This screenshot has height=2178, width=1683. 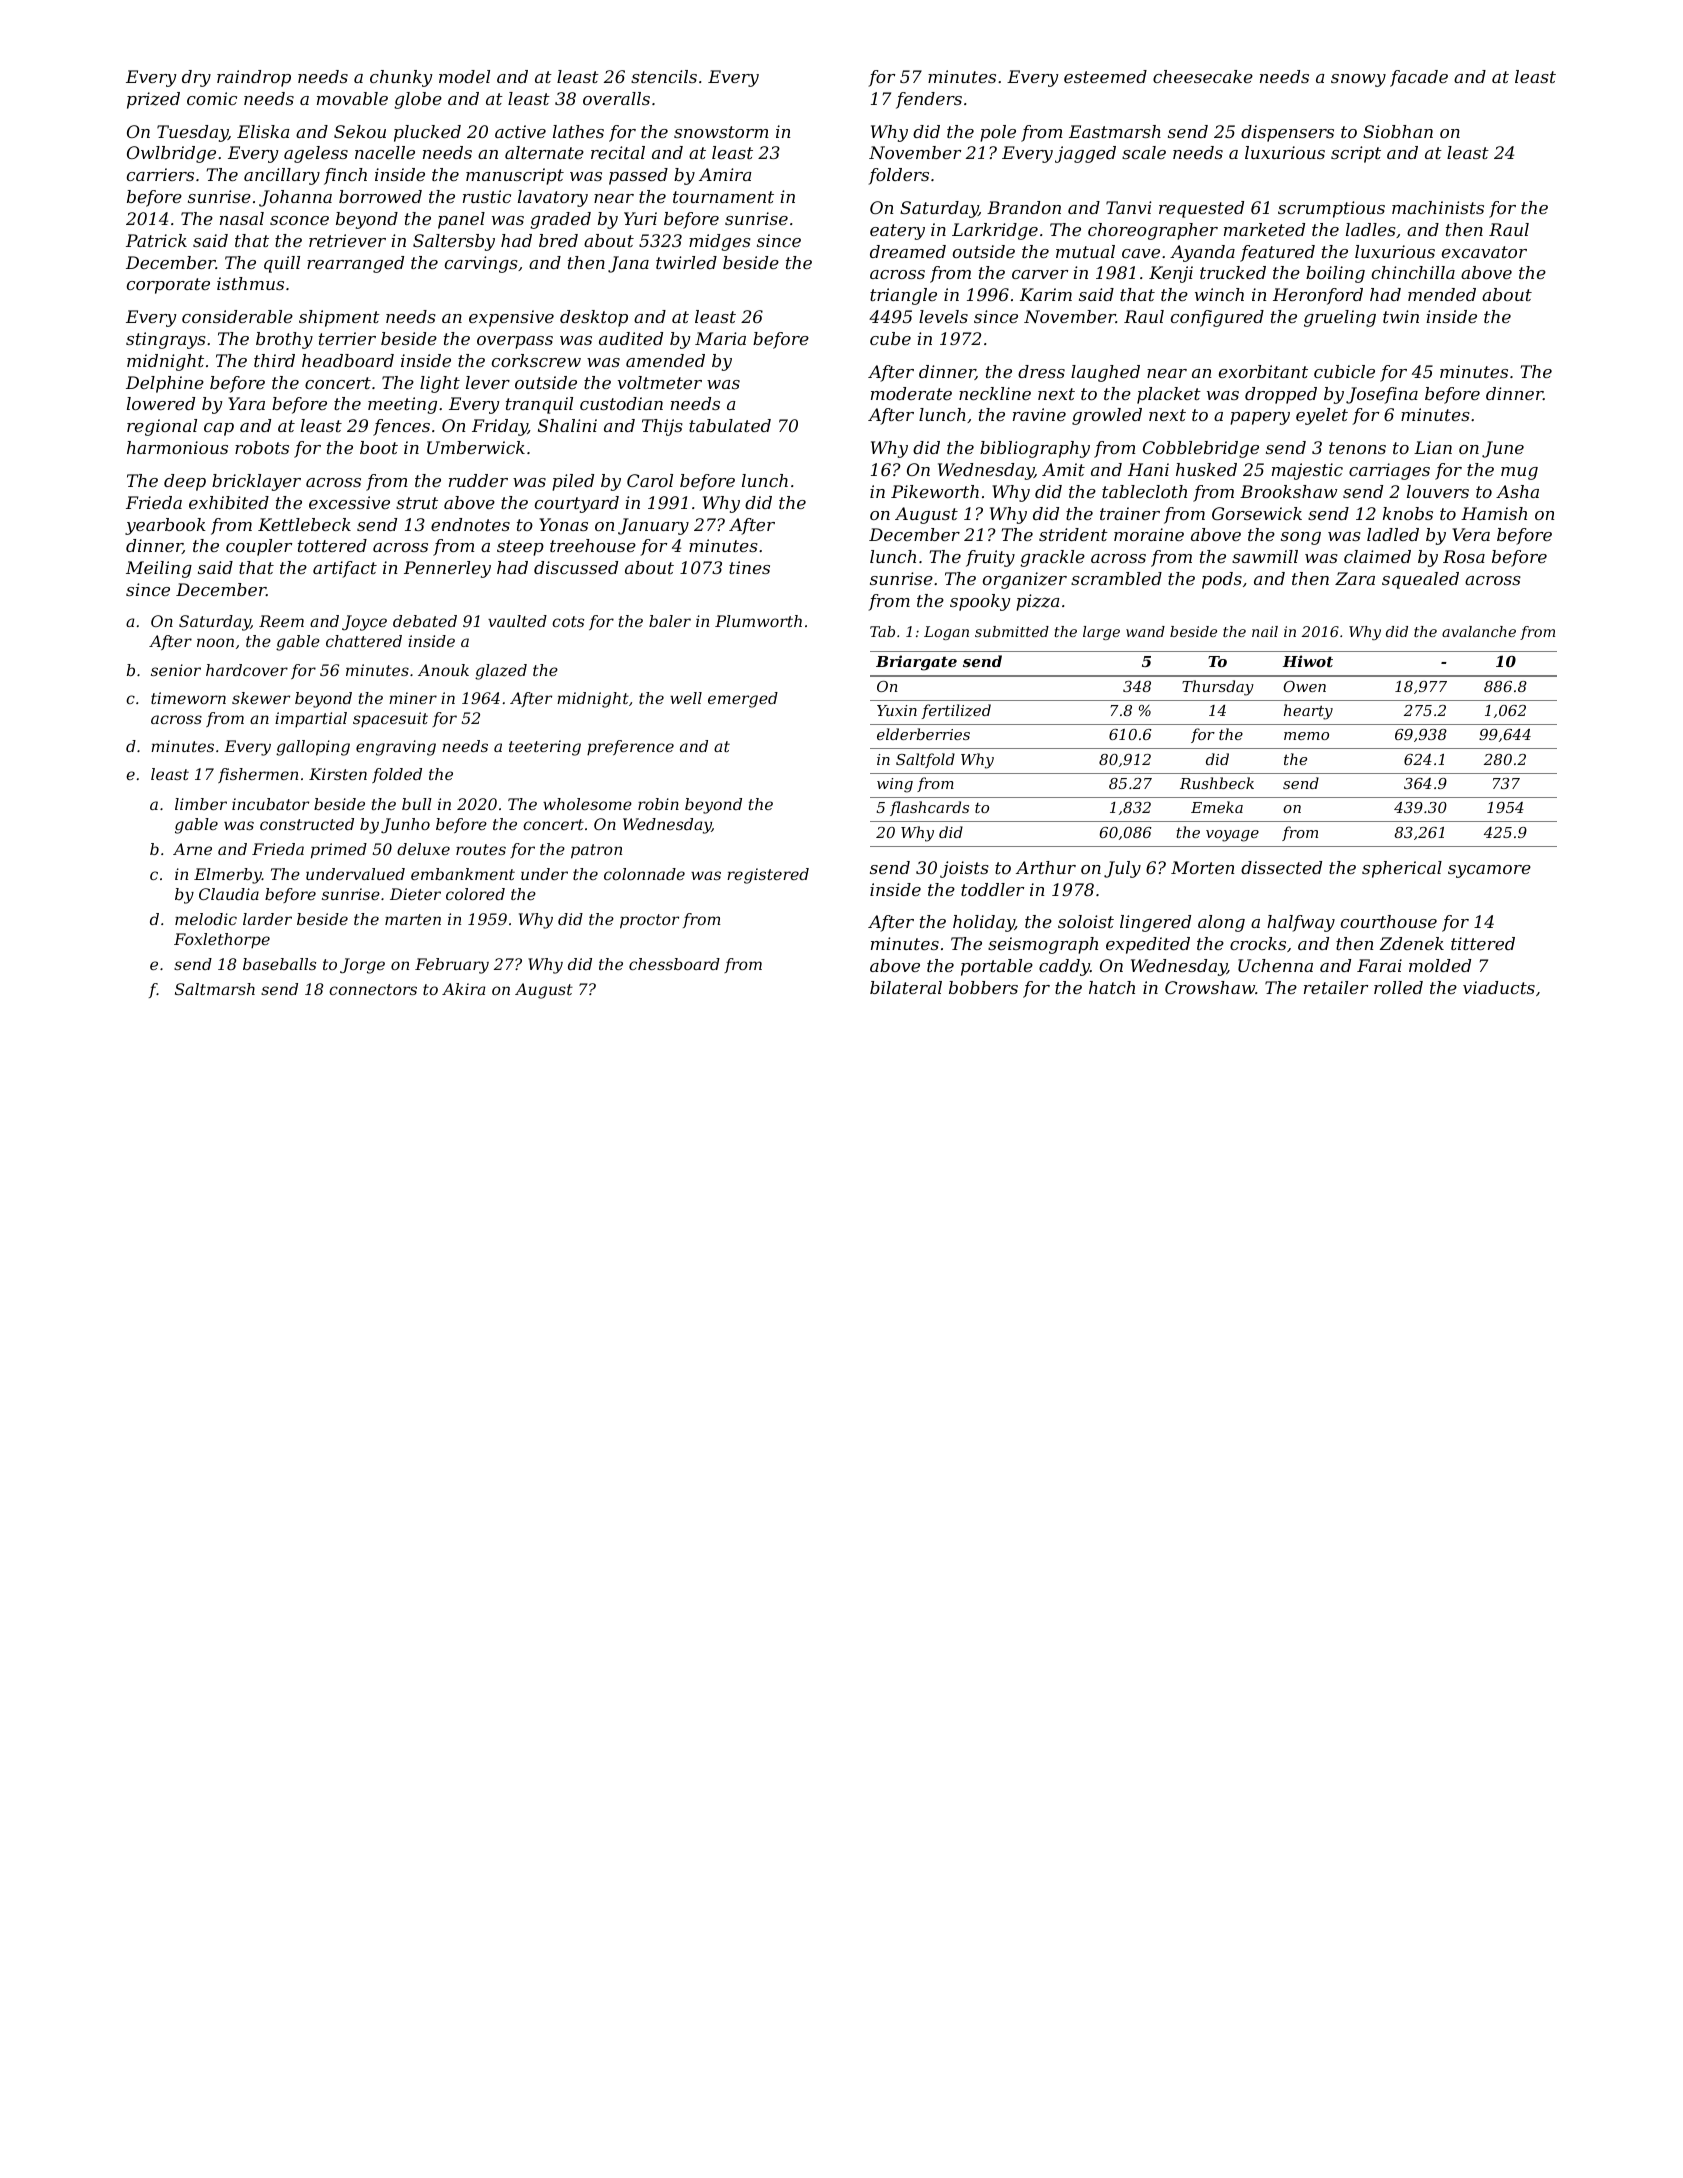 What do you see at coordinates (1503, 449) in the screenshot?
I see `June` at bounding box center [1503, 449].
